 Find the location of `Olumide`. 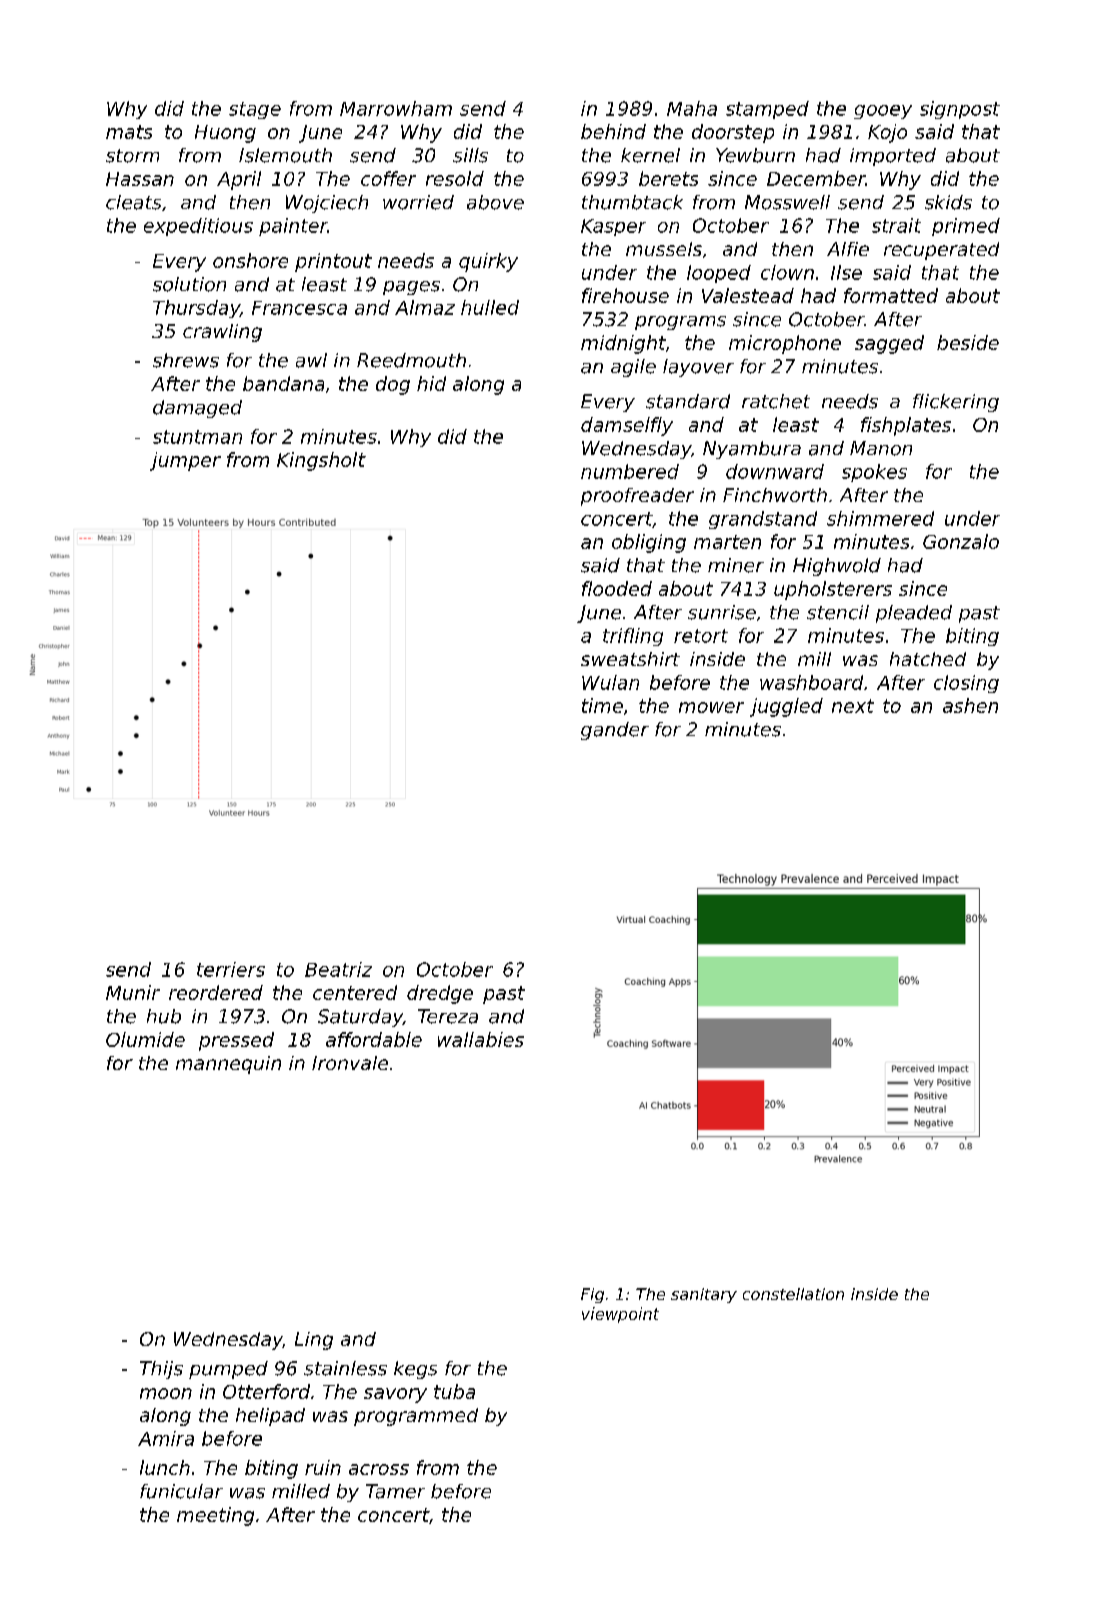

Olumide is located at coordinates (145, 1039).
